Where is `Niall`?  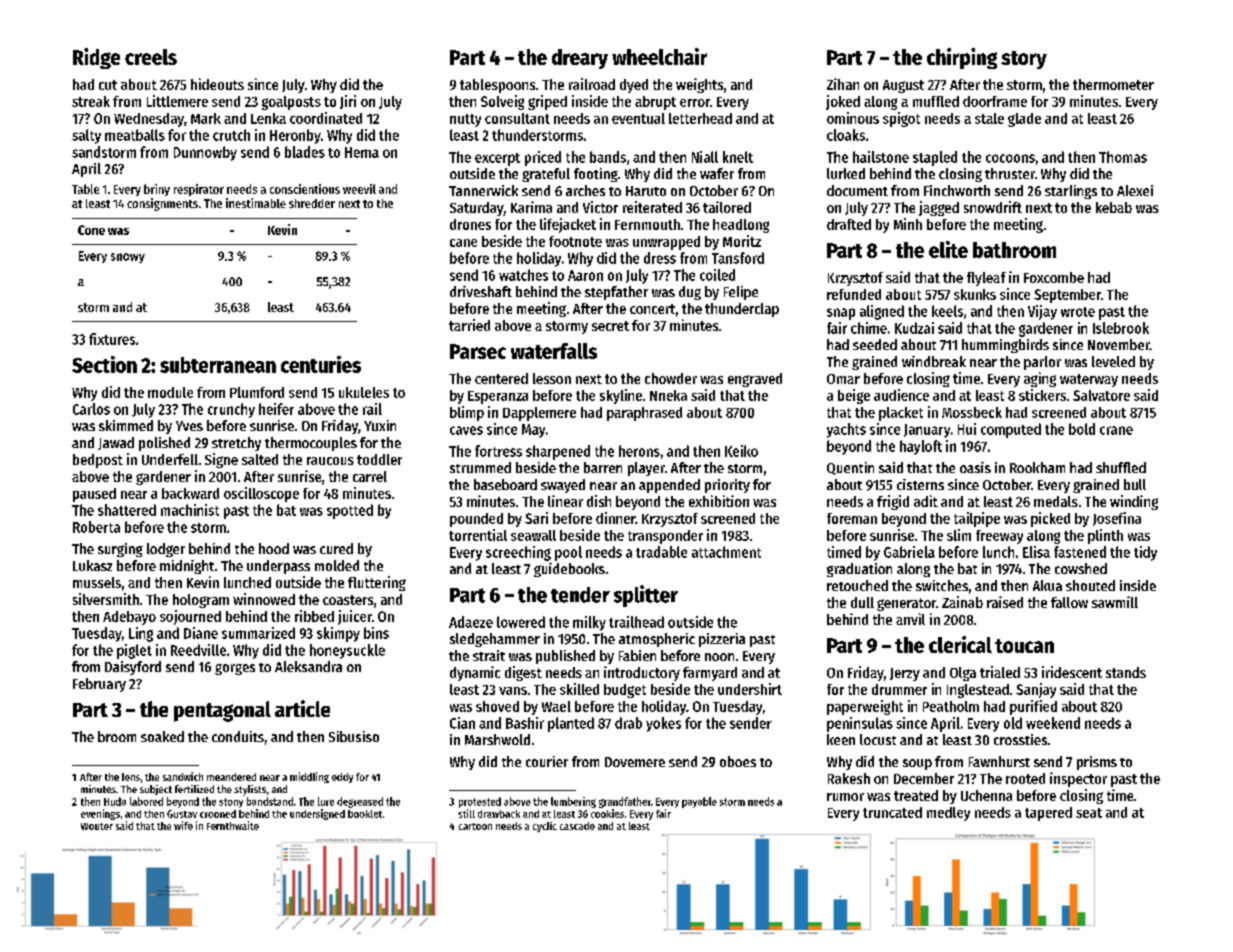 Niall is located at coordinates (705, 157).
